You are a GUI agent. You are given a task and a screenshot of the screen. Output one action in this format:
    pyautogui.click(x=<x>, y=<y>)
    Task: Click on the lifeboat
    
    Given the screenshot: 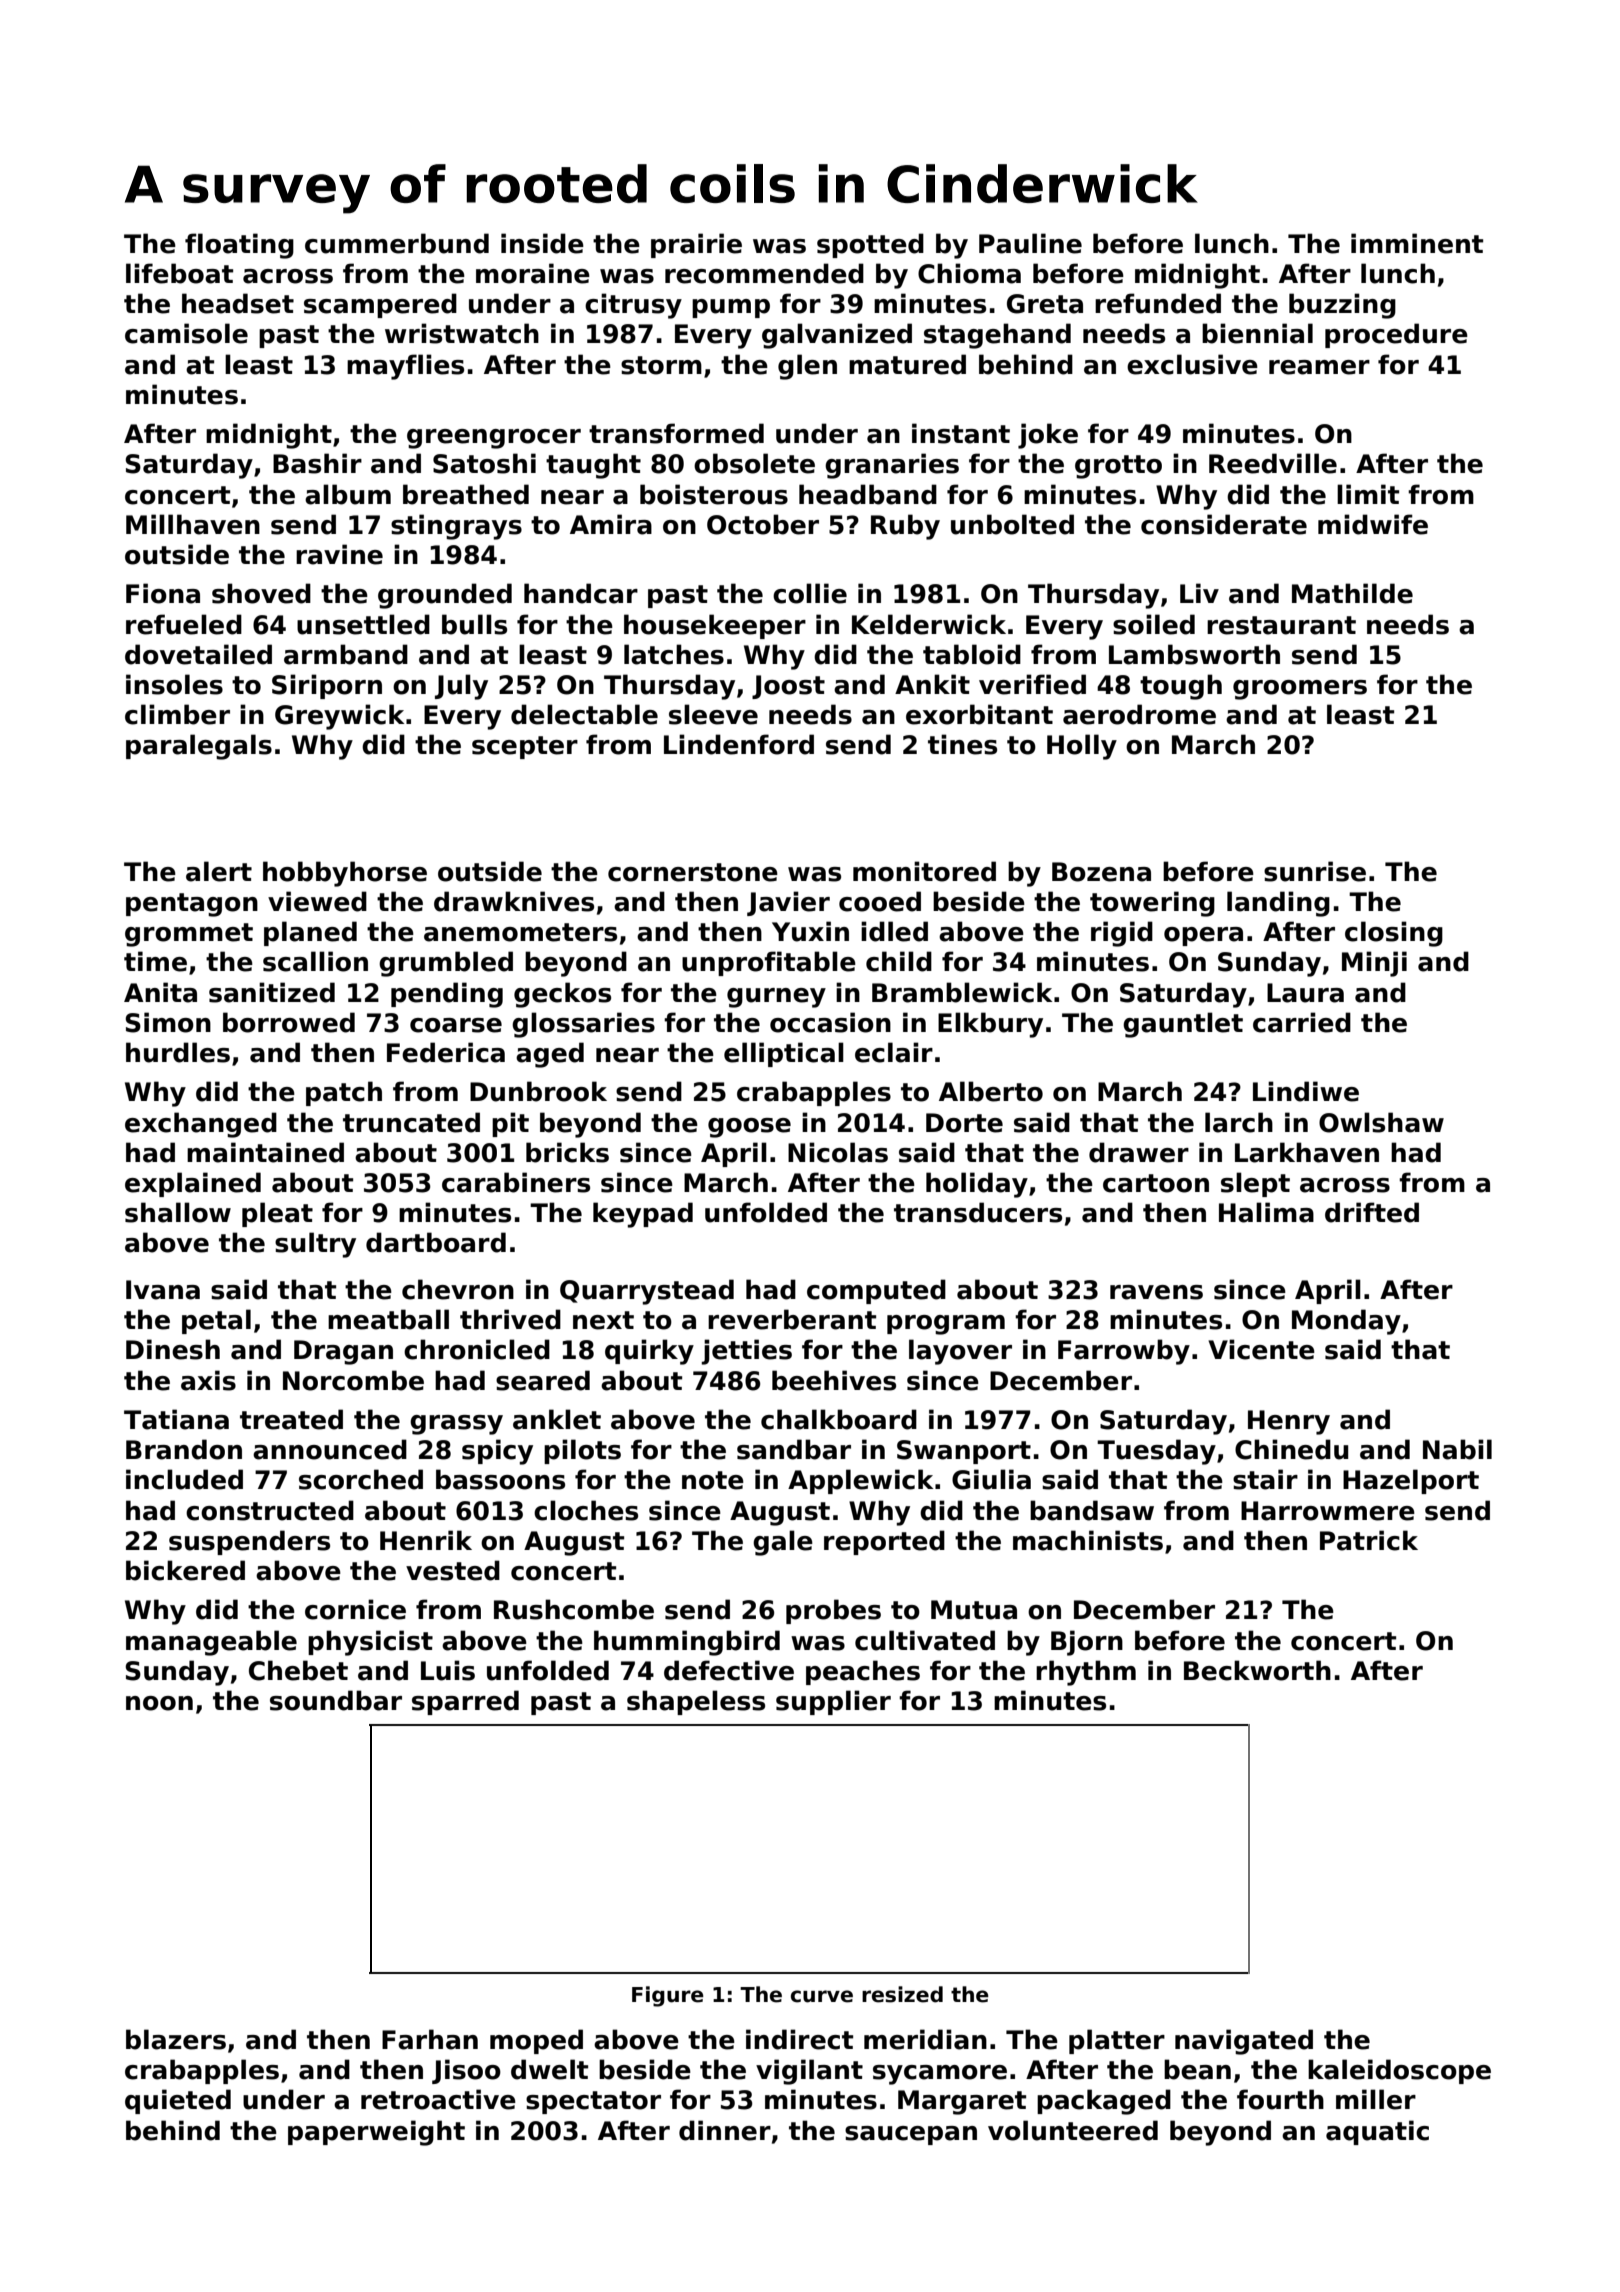 What is the action you would take?
    pyautogui.click(x=179, y=273)
